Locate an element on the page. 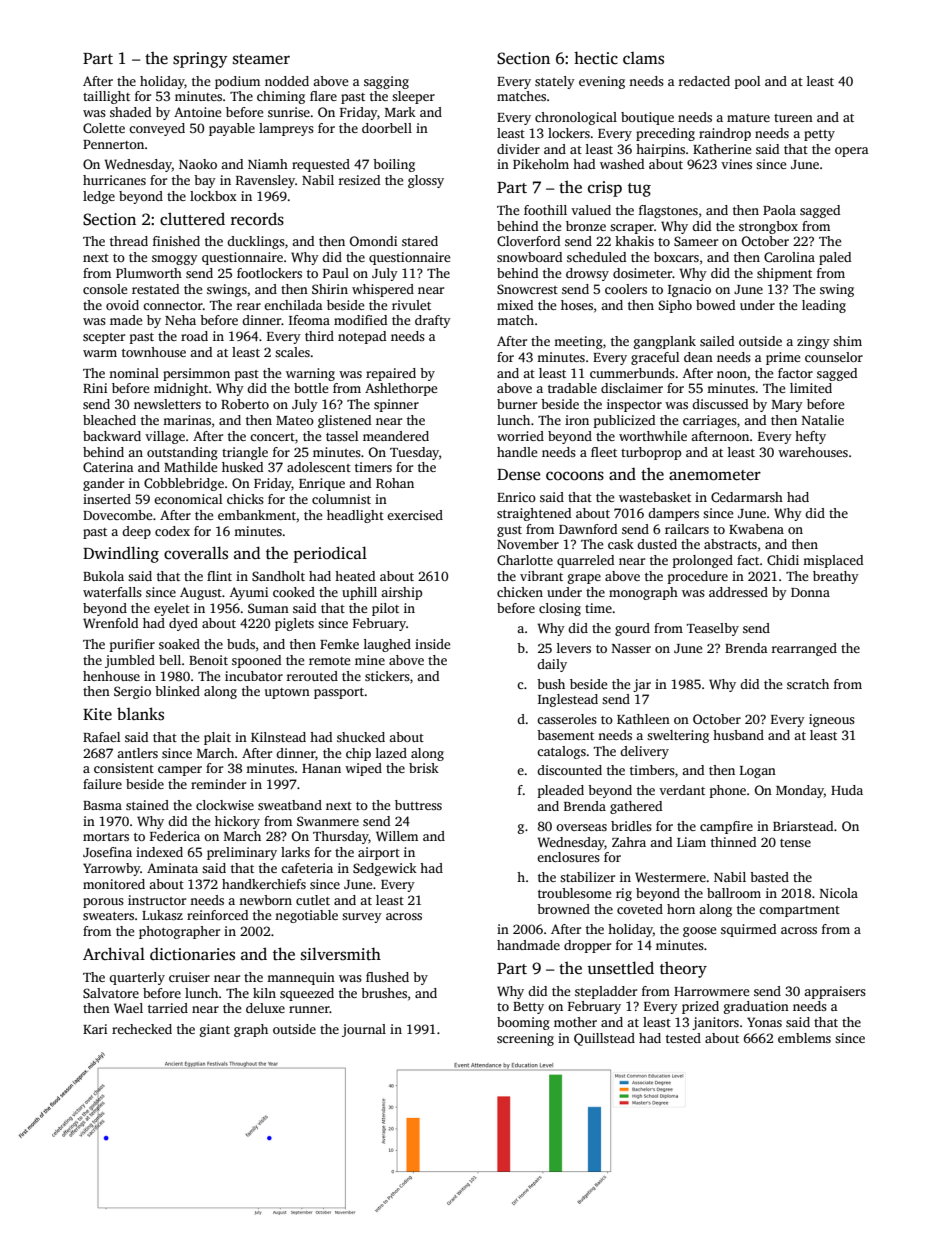 This document has height=1233, width=952. turboprop is located at coordinates (651, 453).
